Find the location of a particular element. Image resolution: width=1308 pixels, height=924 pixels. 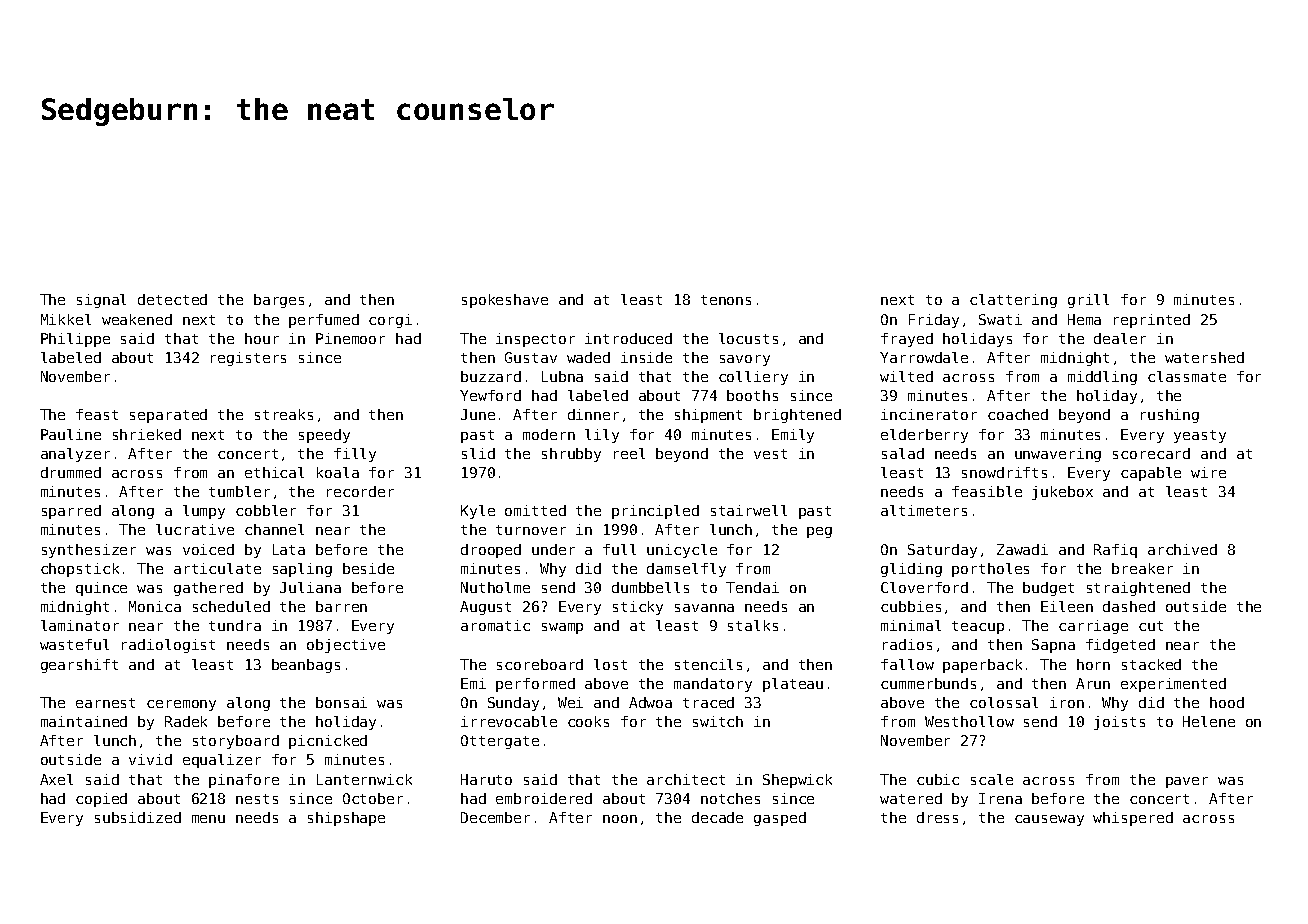

feasible is located at coordinates (987, 491).
